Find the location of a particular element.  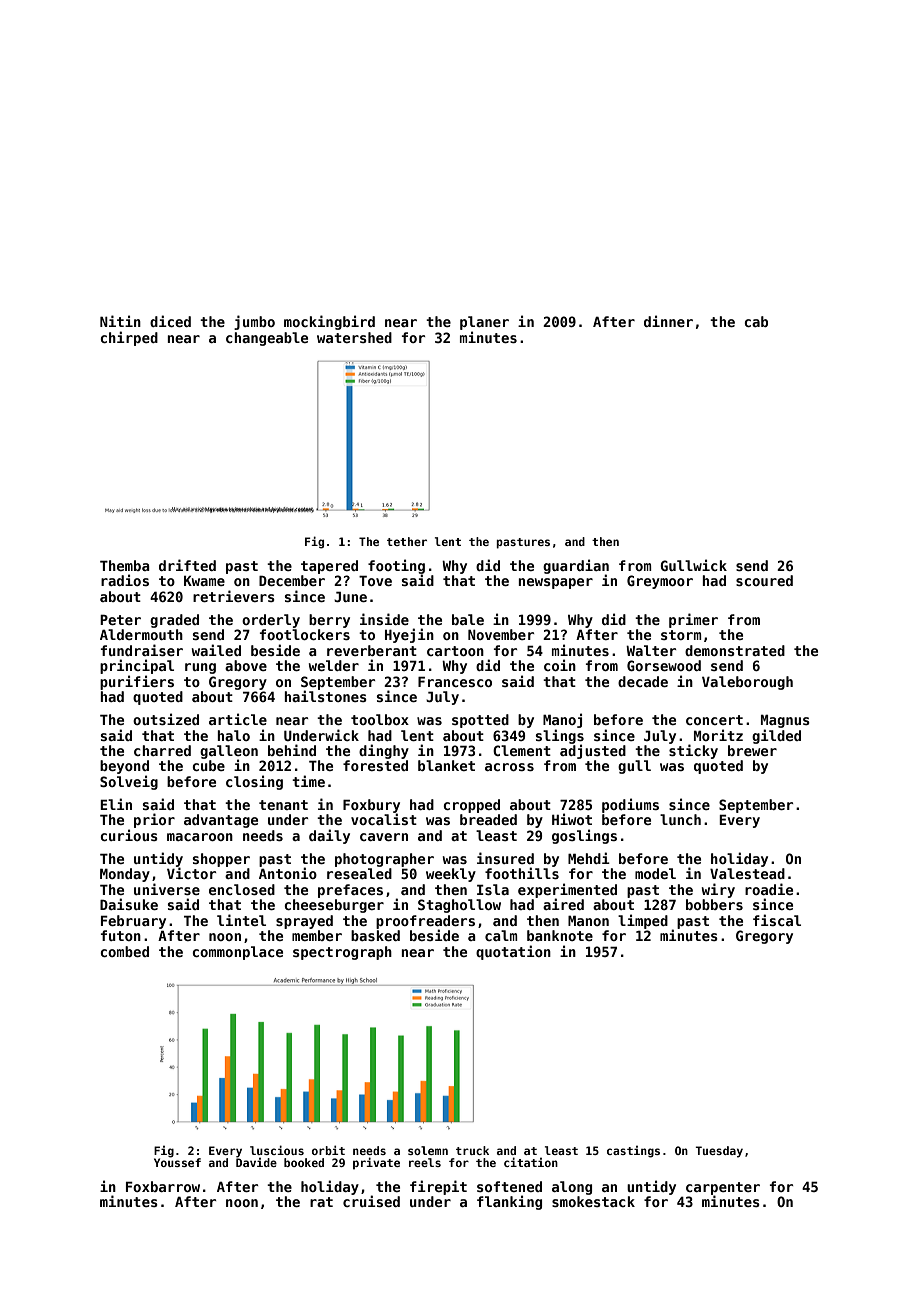

Hiwot is located at coordinates (572, 819).
